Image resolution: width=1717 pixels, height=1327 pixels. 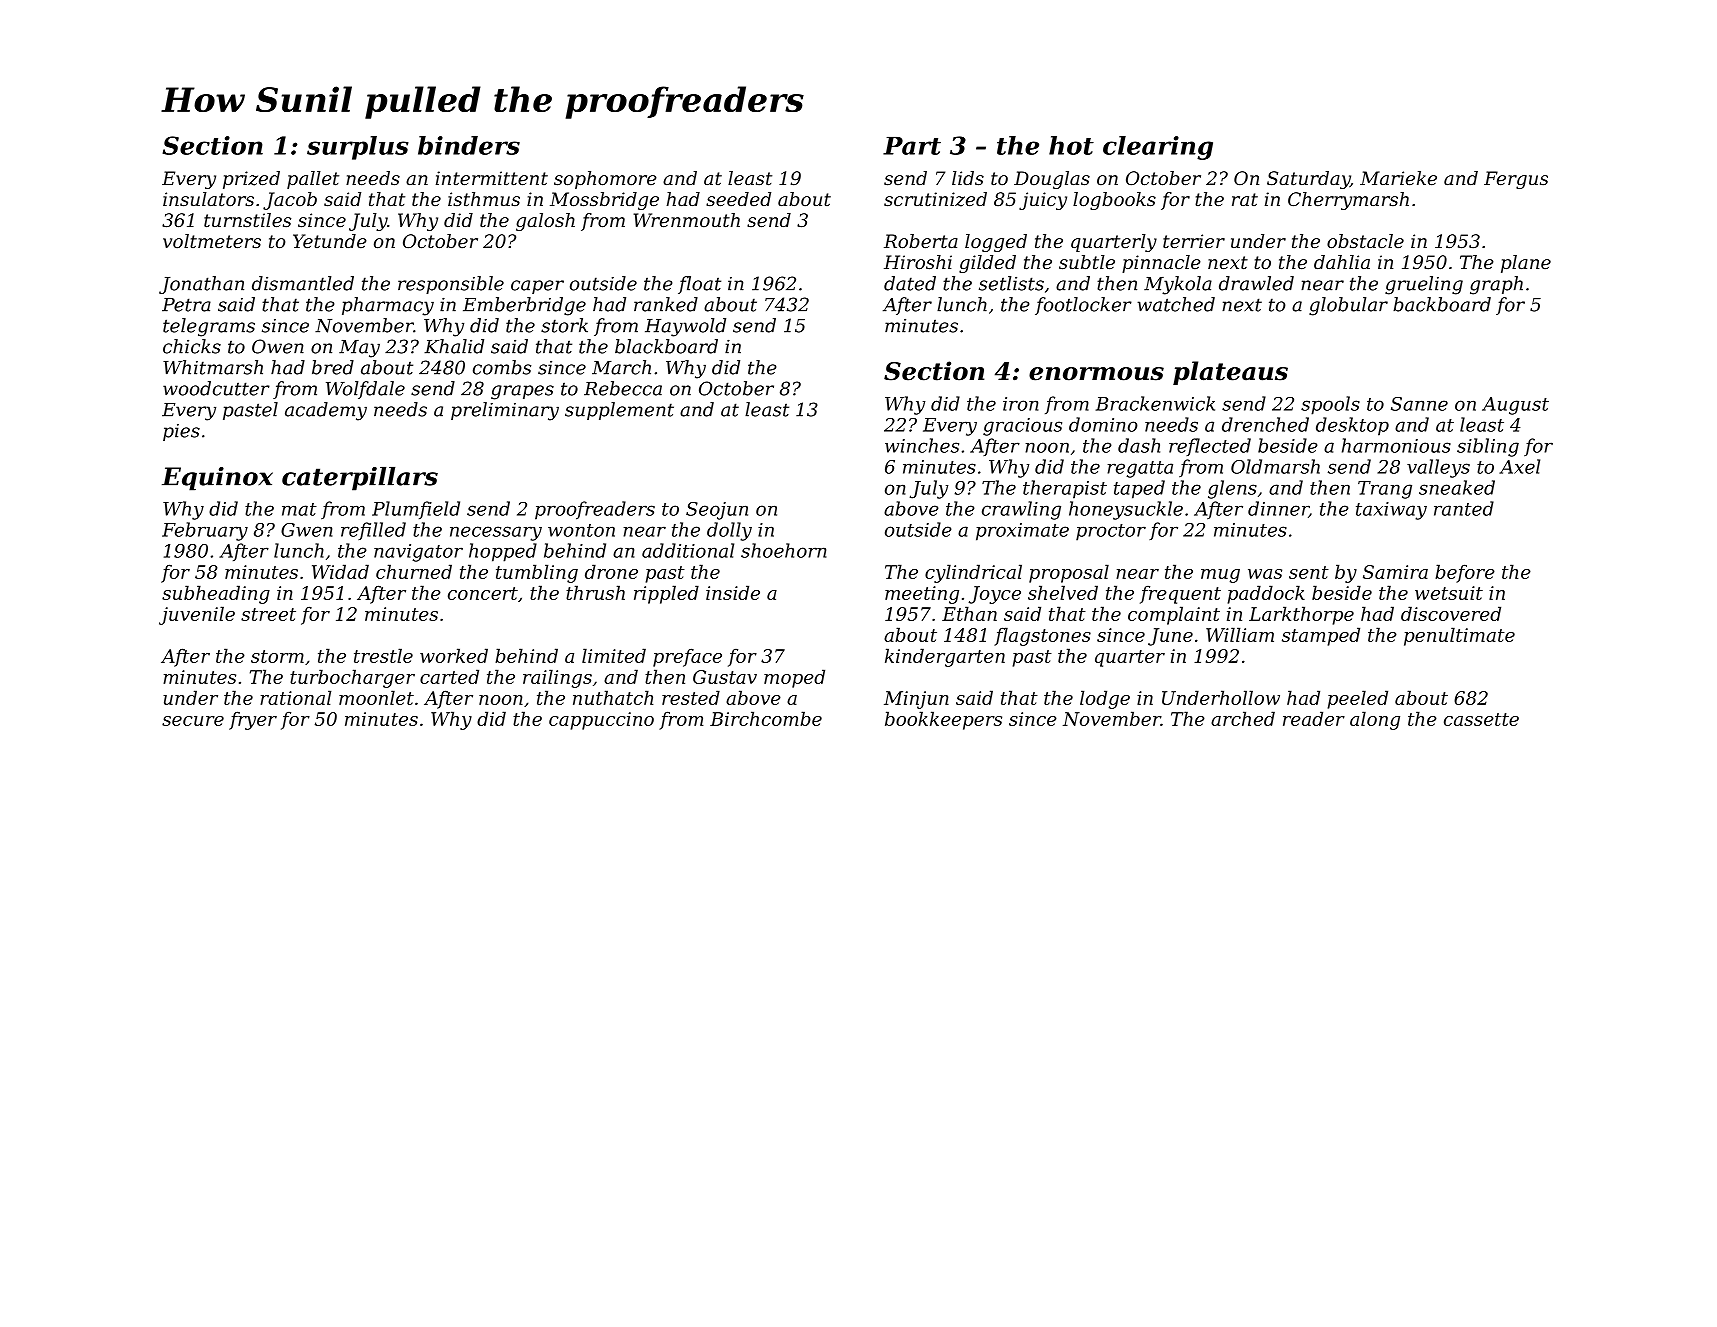 I want to click on peeled, so click(x=1358, y=699).
